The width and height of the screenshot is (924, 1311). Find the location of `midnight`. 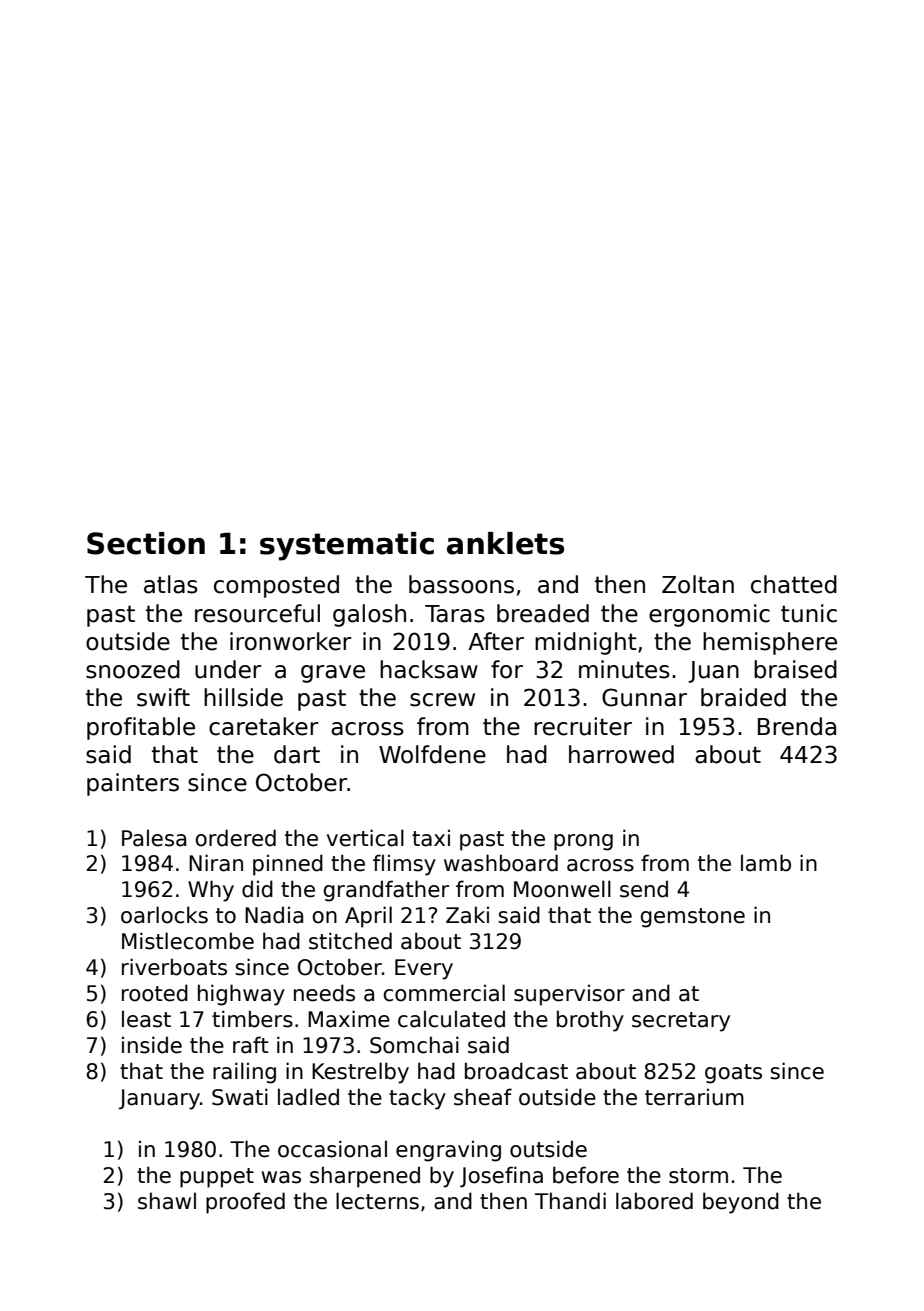

midnight is located at coordinates (586, 643).
